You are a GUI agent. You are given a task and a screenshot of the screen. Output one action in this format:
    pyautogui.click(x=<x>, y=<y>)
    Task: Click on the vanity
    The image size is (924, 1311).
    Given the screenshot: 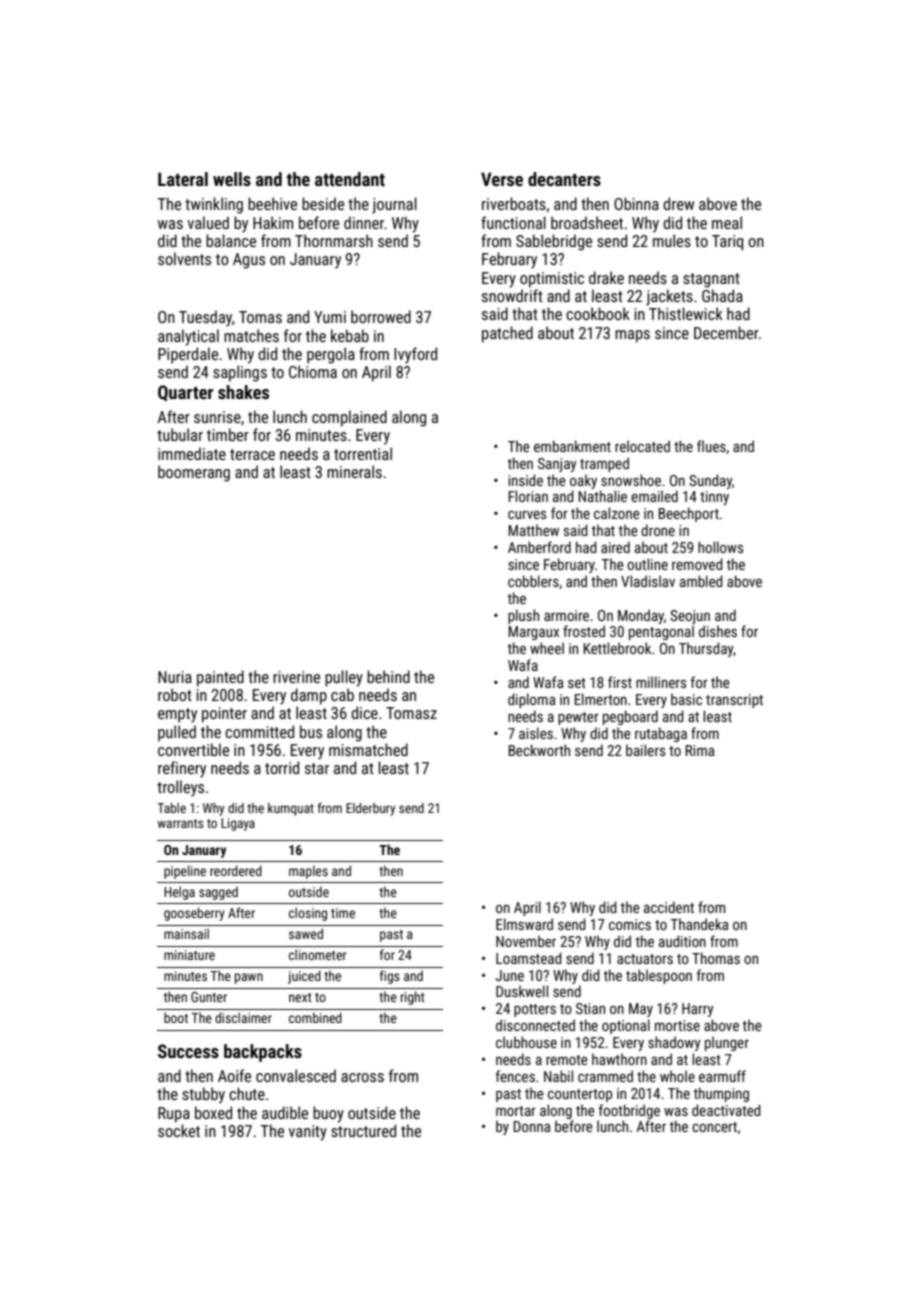 What is the action you would take?
    pyautogui.click(x=308, y=1133)
